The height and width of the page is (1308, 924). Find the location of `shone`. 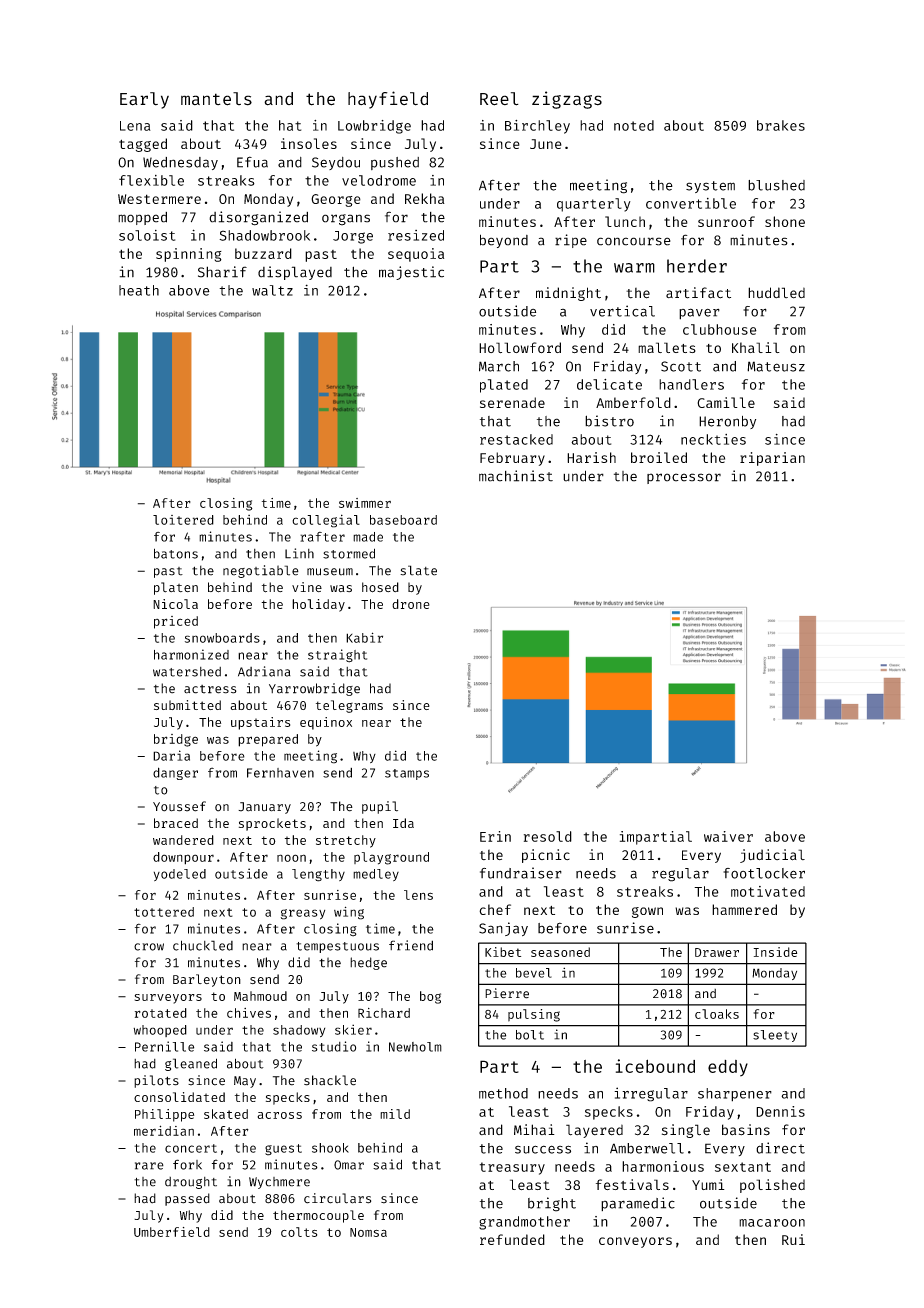

shone is located at coordinates (785, 221).
